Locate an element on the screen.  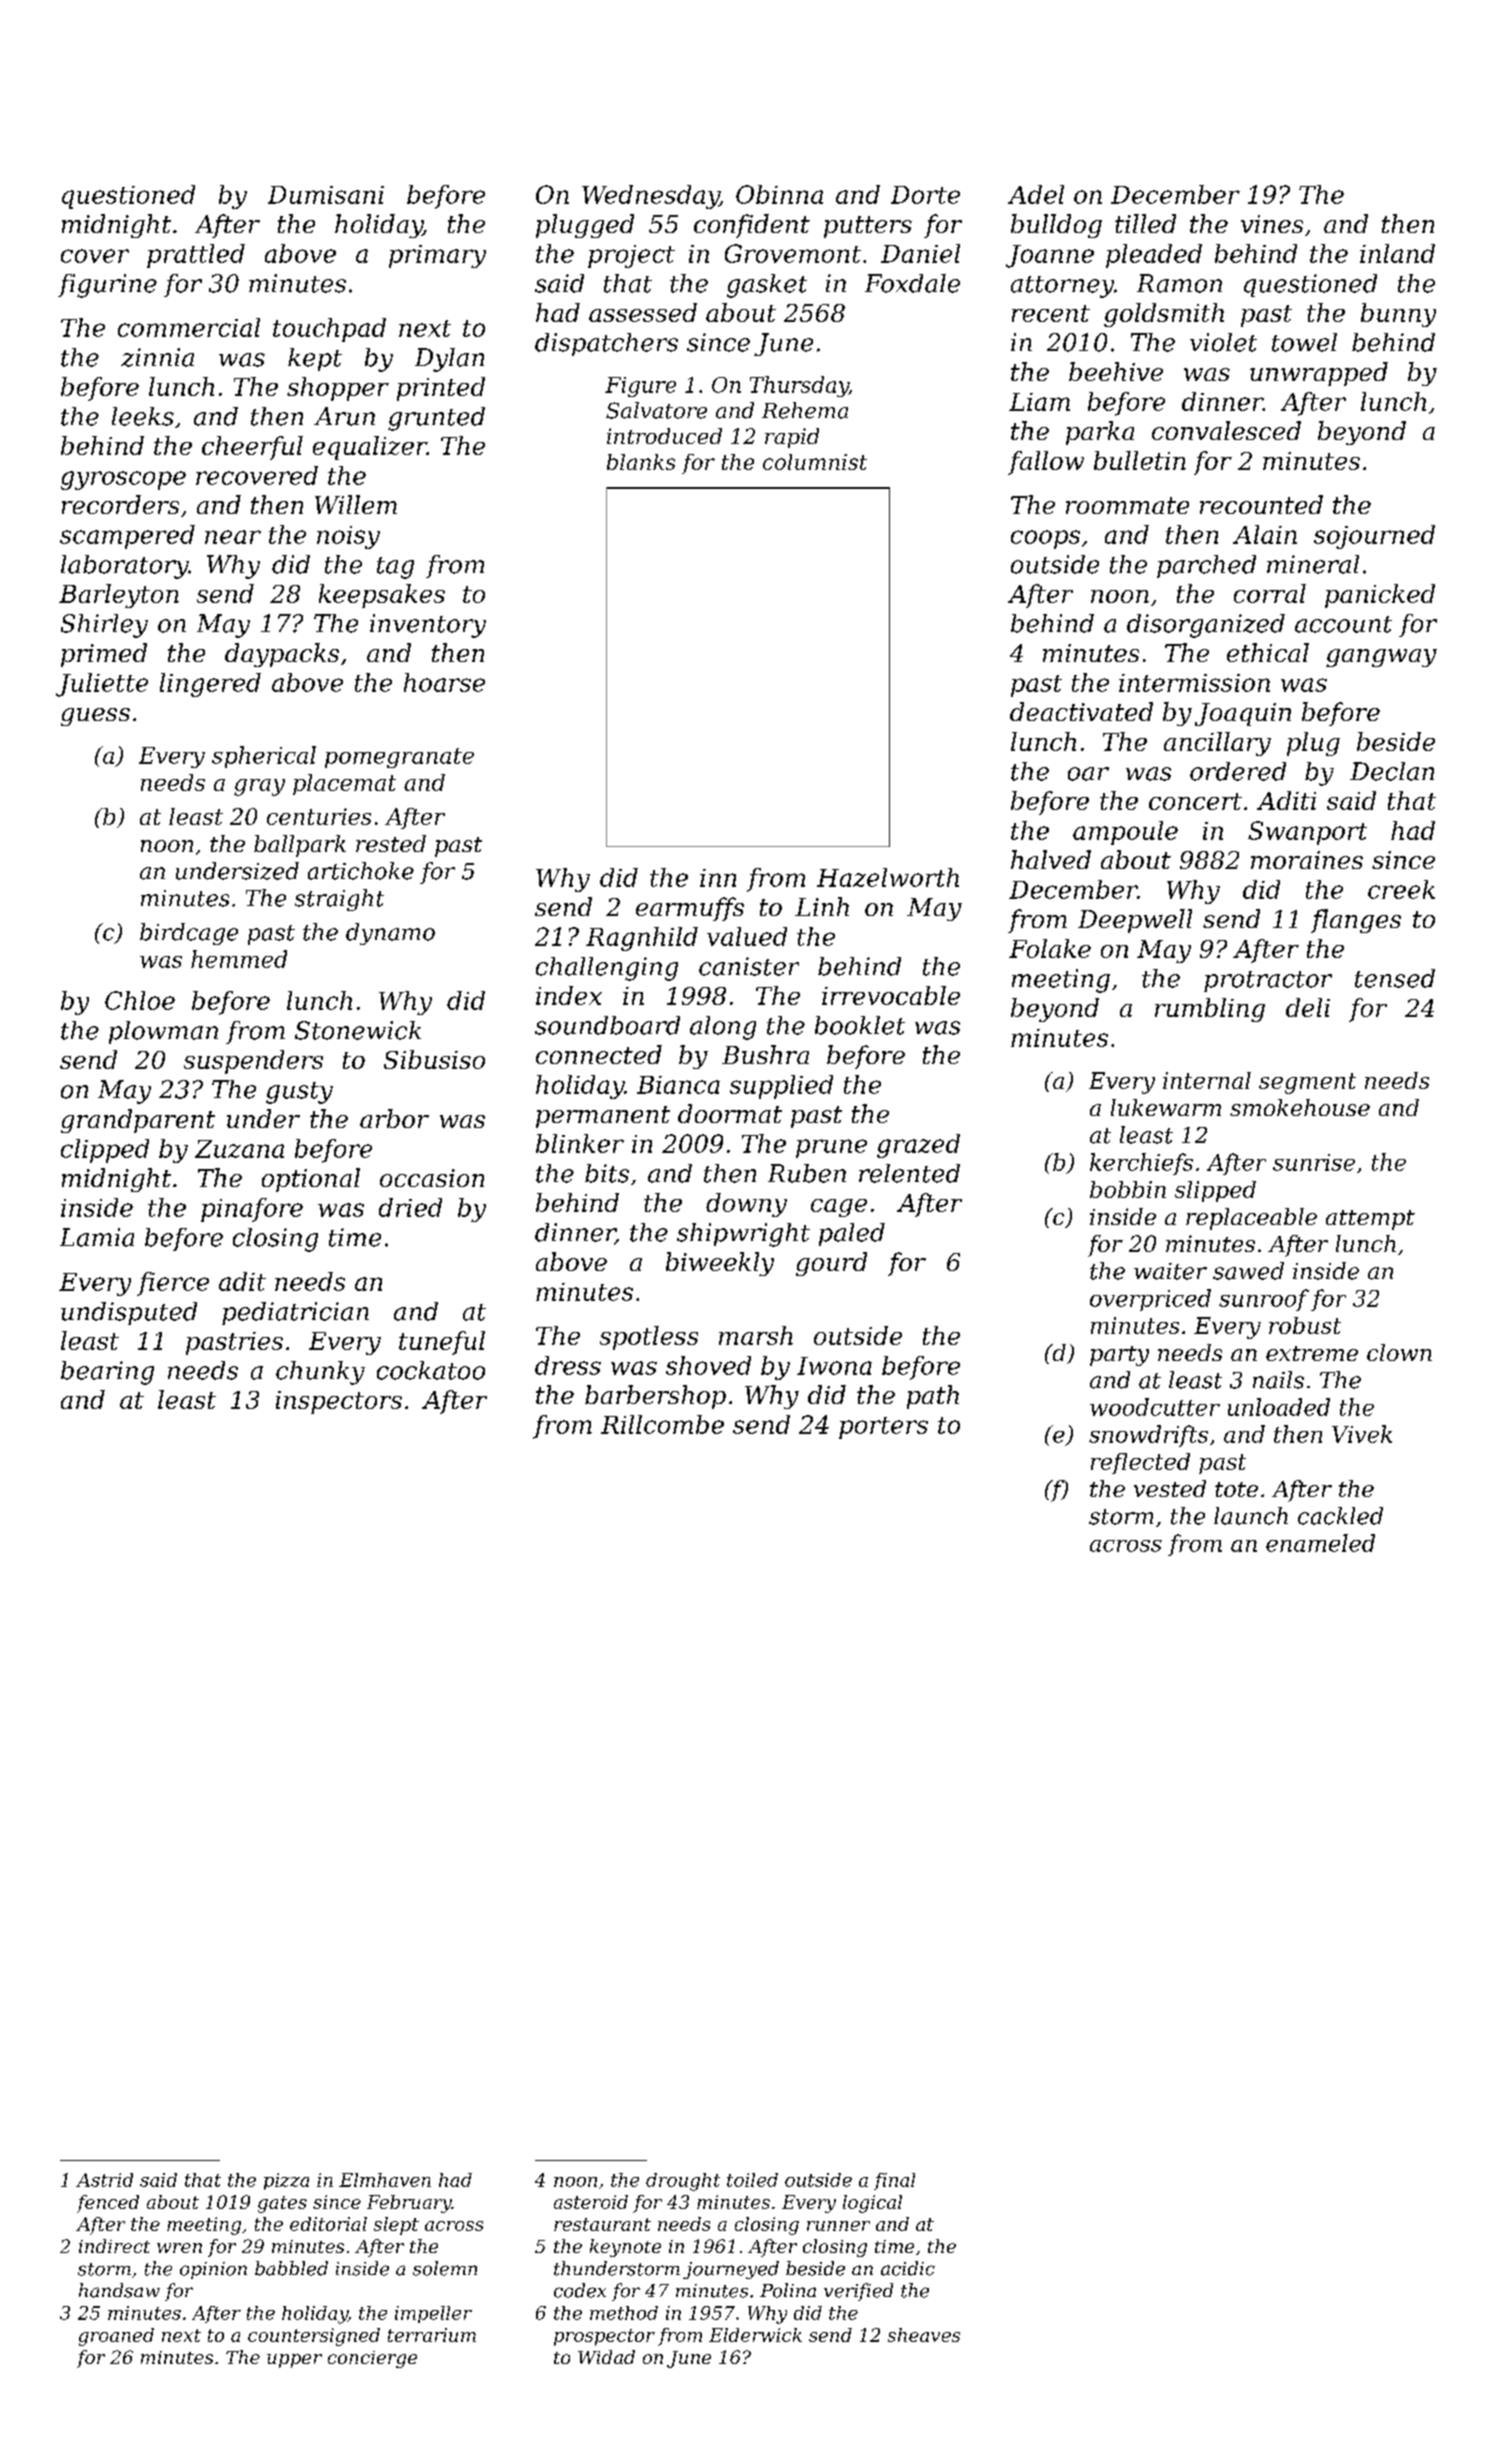
unwrapped is located at coordinates (1319, 374).
